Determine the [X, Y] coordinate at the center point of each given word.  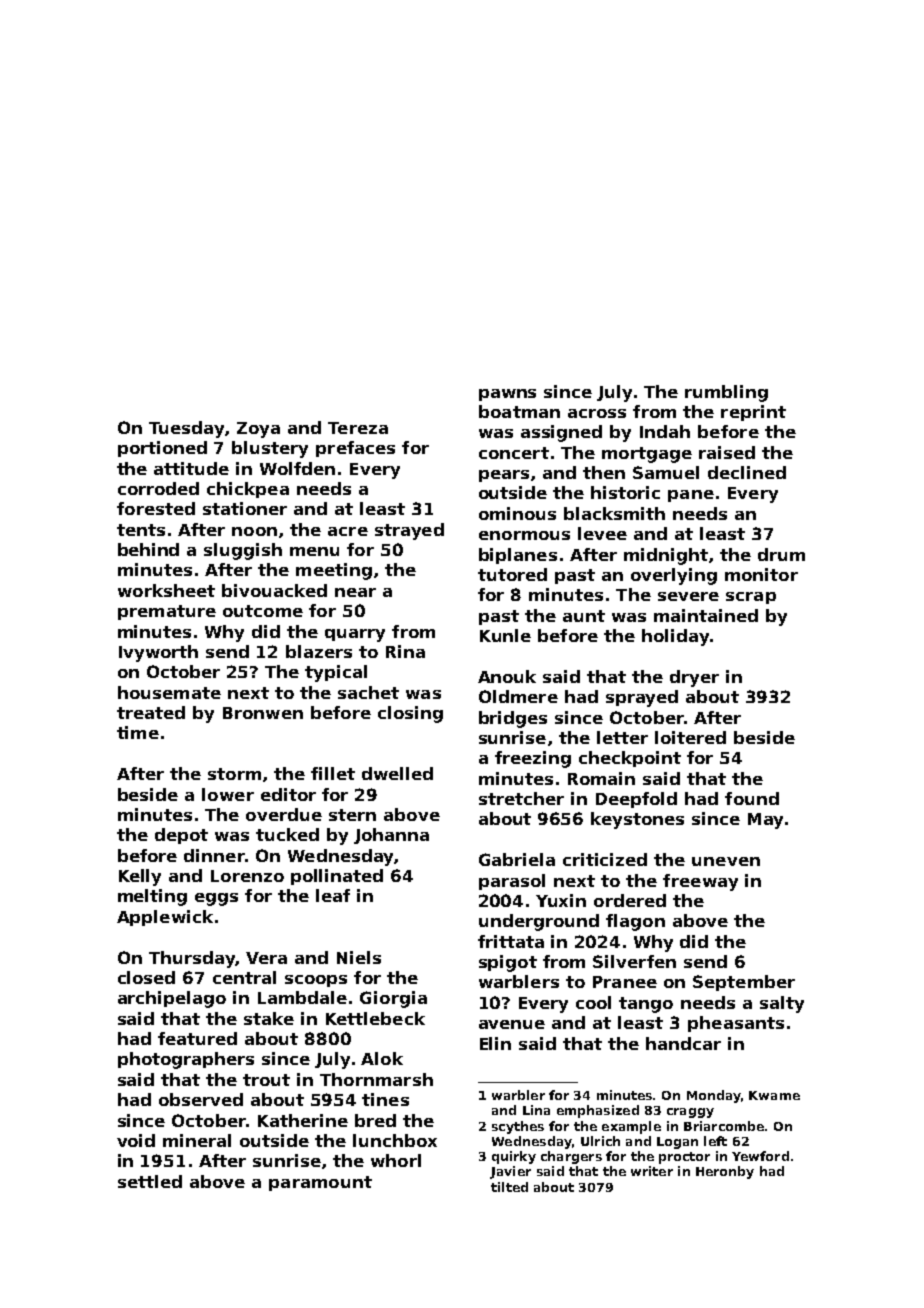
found [752, 798]
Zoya [258, 430]
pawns [507, 395]
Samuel [666, 472]
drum [781, 554]
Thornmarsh [376, 1079]
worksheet [166, 590]
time [138, 732]
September [744, 983]
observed [201, 1099]
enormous [524, 535]
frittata [511, 941]
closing [410, 714]
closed [146, 977]
